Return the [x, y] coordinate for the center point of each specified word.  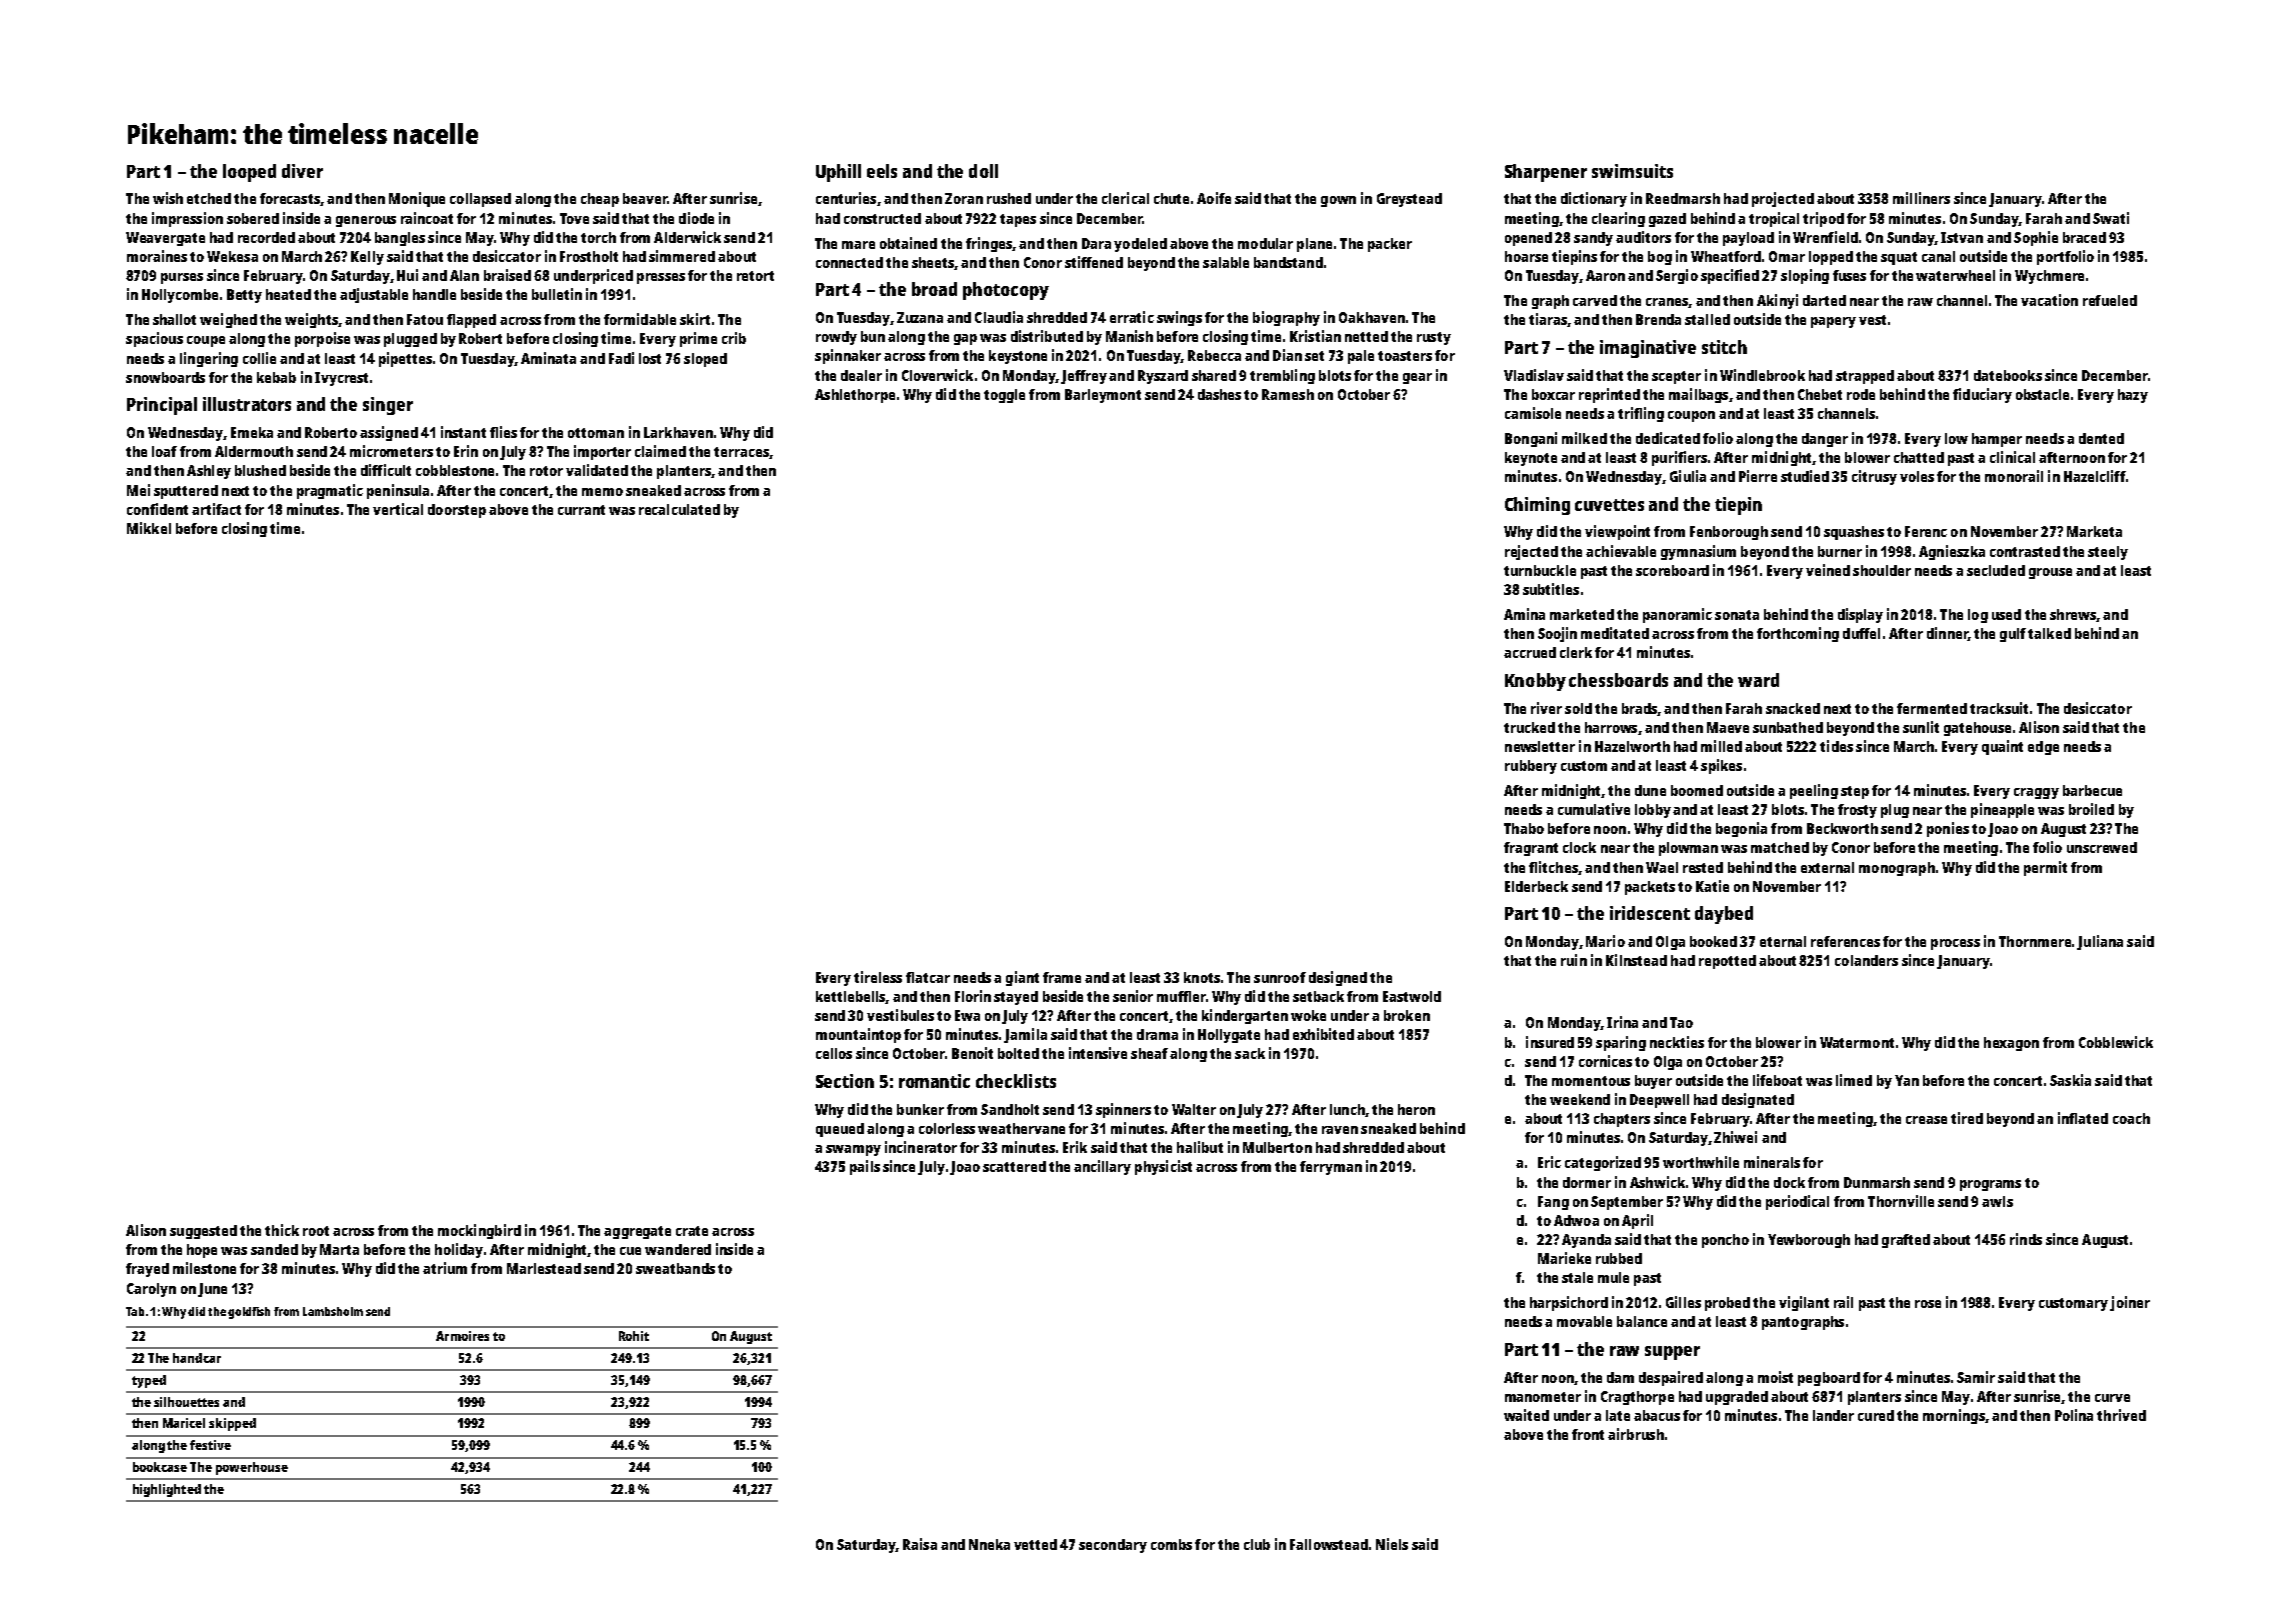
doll [983, 171]
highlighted [167, 1490]
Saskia [2070, 1080]
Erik [1075, 1147]
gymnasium [1698, 552]
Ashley [209, 472]
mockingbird [479, 1231]
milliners [1921, 198]
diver [302, 171]
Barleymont [1103, 396]
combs [1171, 1544]
